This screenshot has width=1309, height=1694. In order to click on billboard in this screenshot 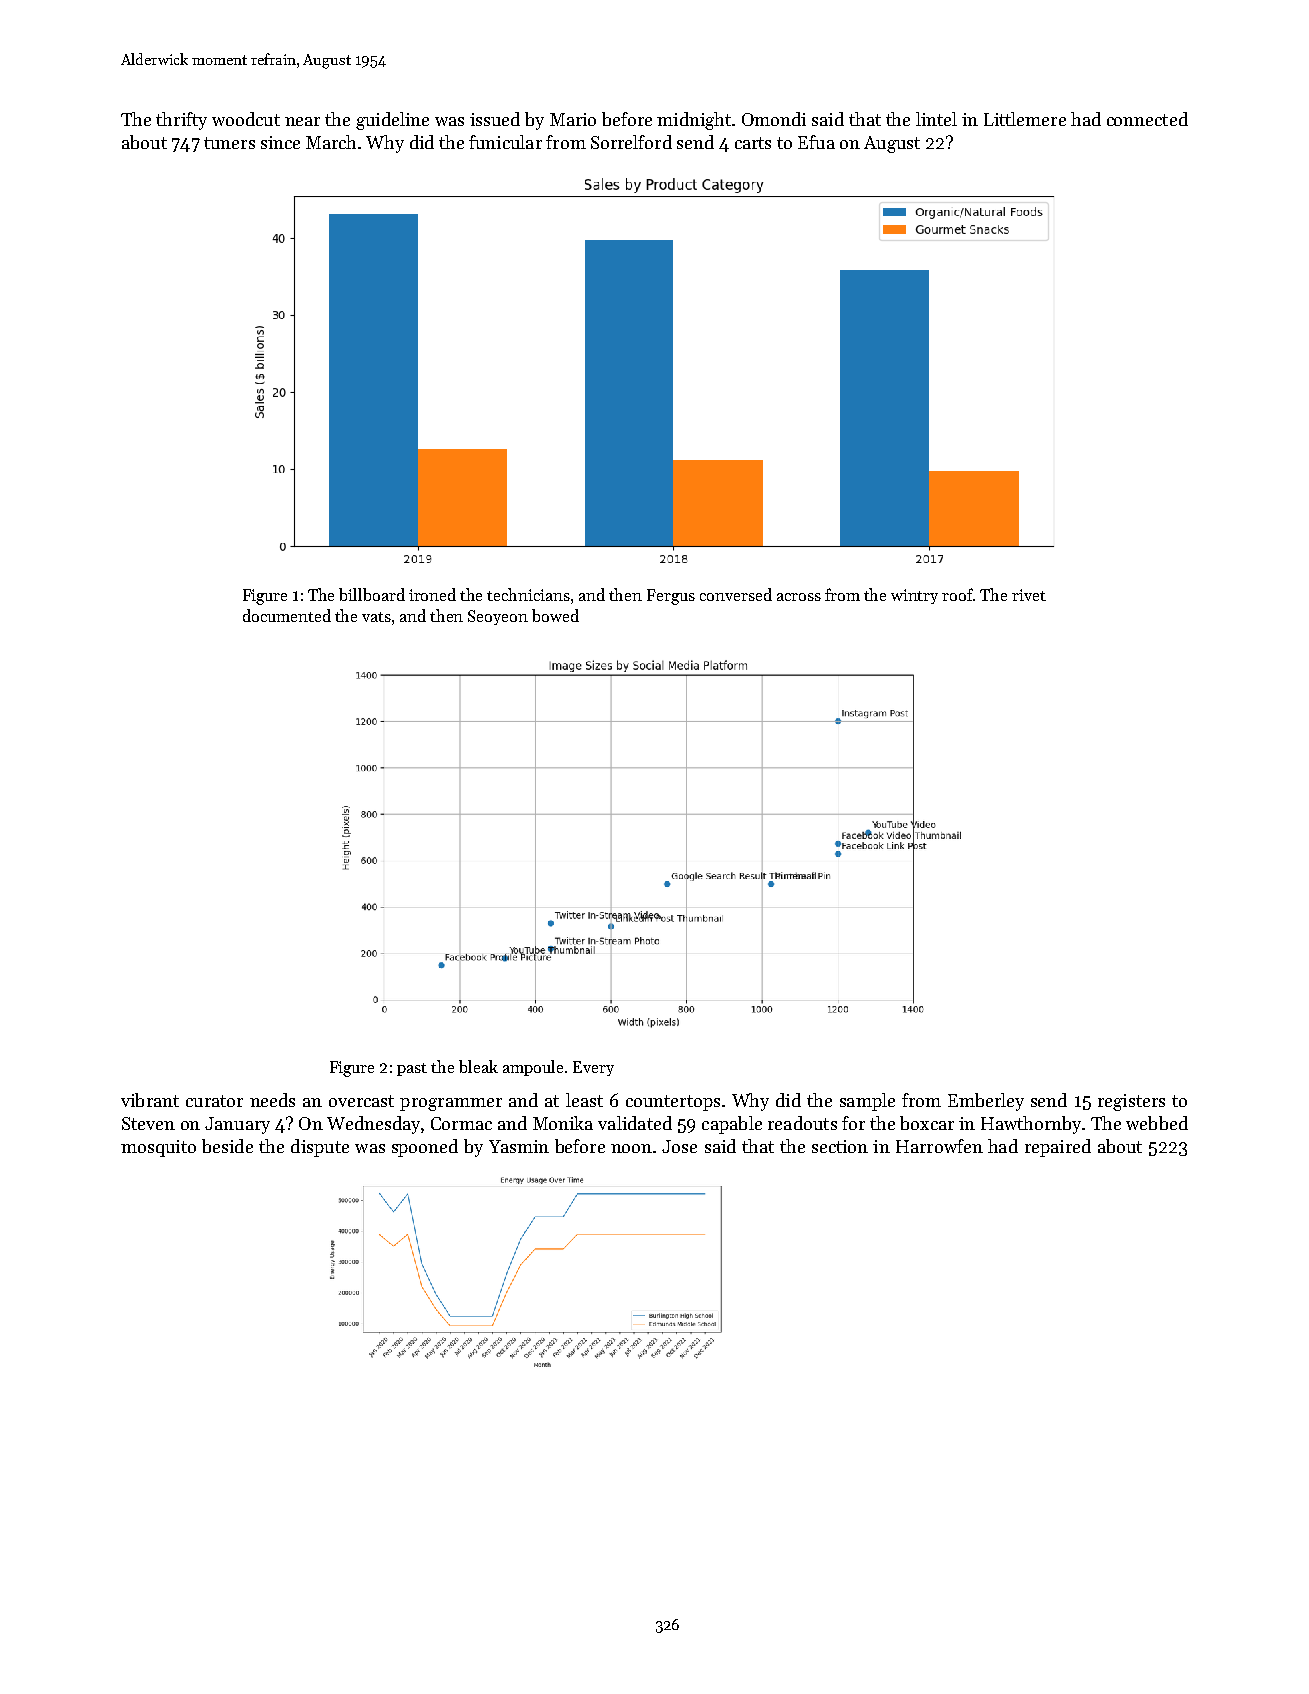, I will do `click(372, 594)`.
